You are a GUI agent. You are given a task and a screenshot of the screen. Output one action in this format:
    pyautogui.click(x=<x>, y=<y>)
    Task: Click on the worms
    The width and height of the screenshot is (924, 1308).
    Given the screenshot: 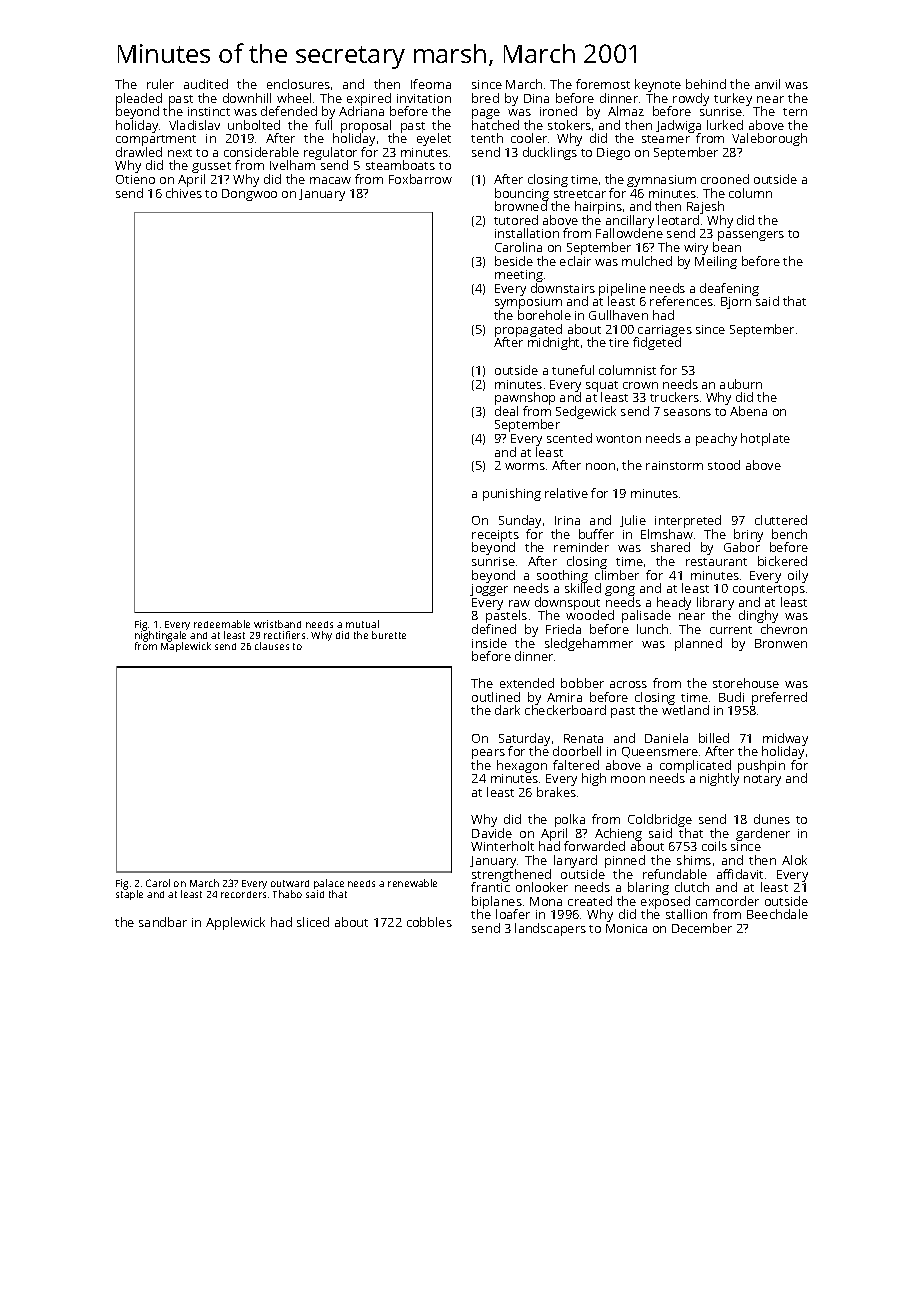 What is the action you would take?
    pyautogui.click(x=525, y=466)
